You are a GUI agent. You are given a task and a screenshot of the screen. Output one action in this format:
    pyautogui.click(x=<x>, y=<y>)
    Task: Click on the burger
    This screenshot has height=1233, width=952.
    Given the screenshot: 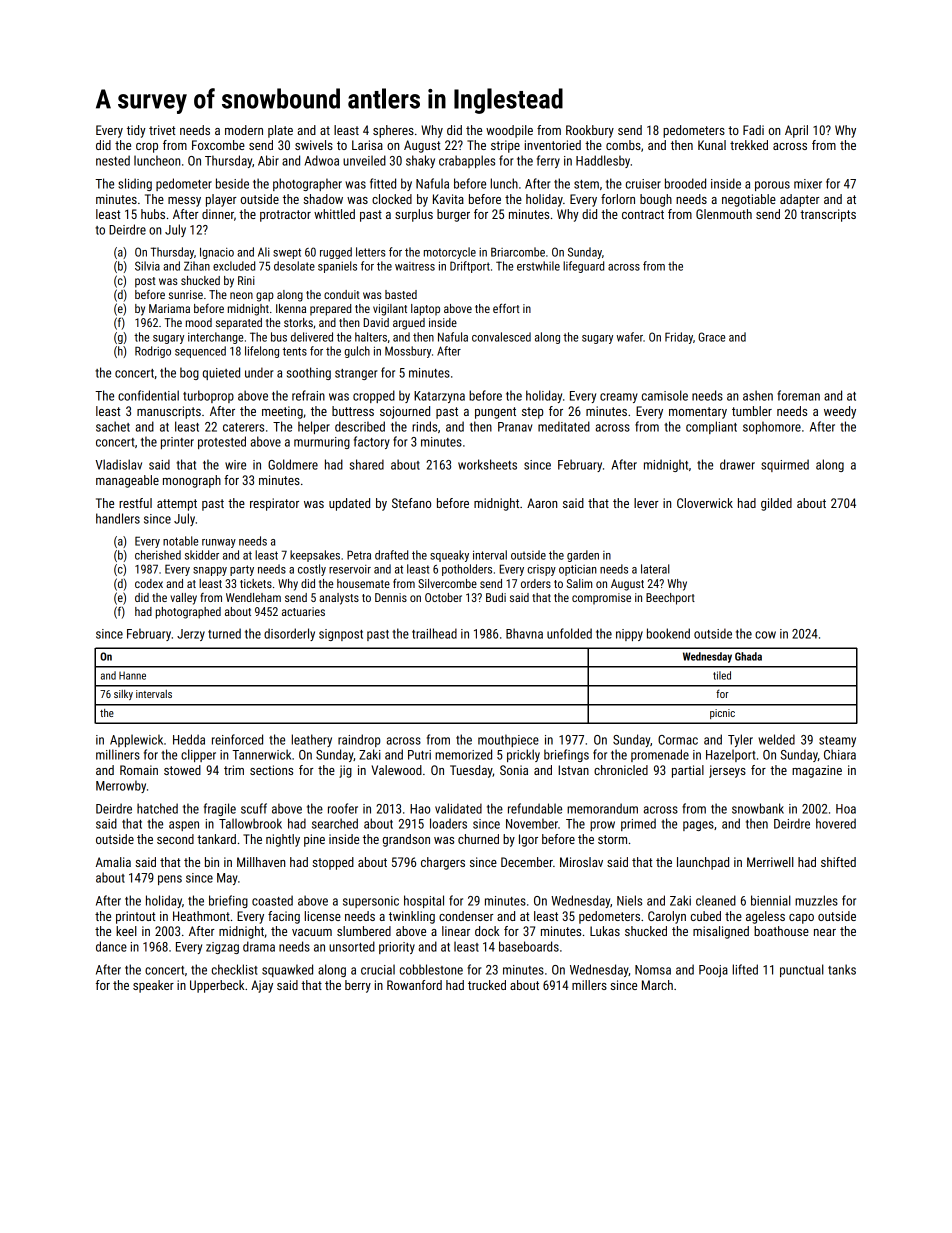 What is the action you would take?
    pyautogui.click(x=453, y=215)
